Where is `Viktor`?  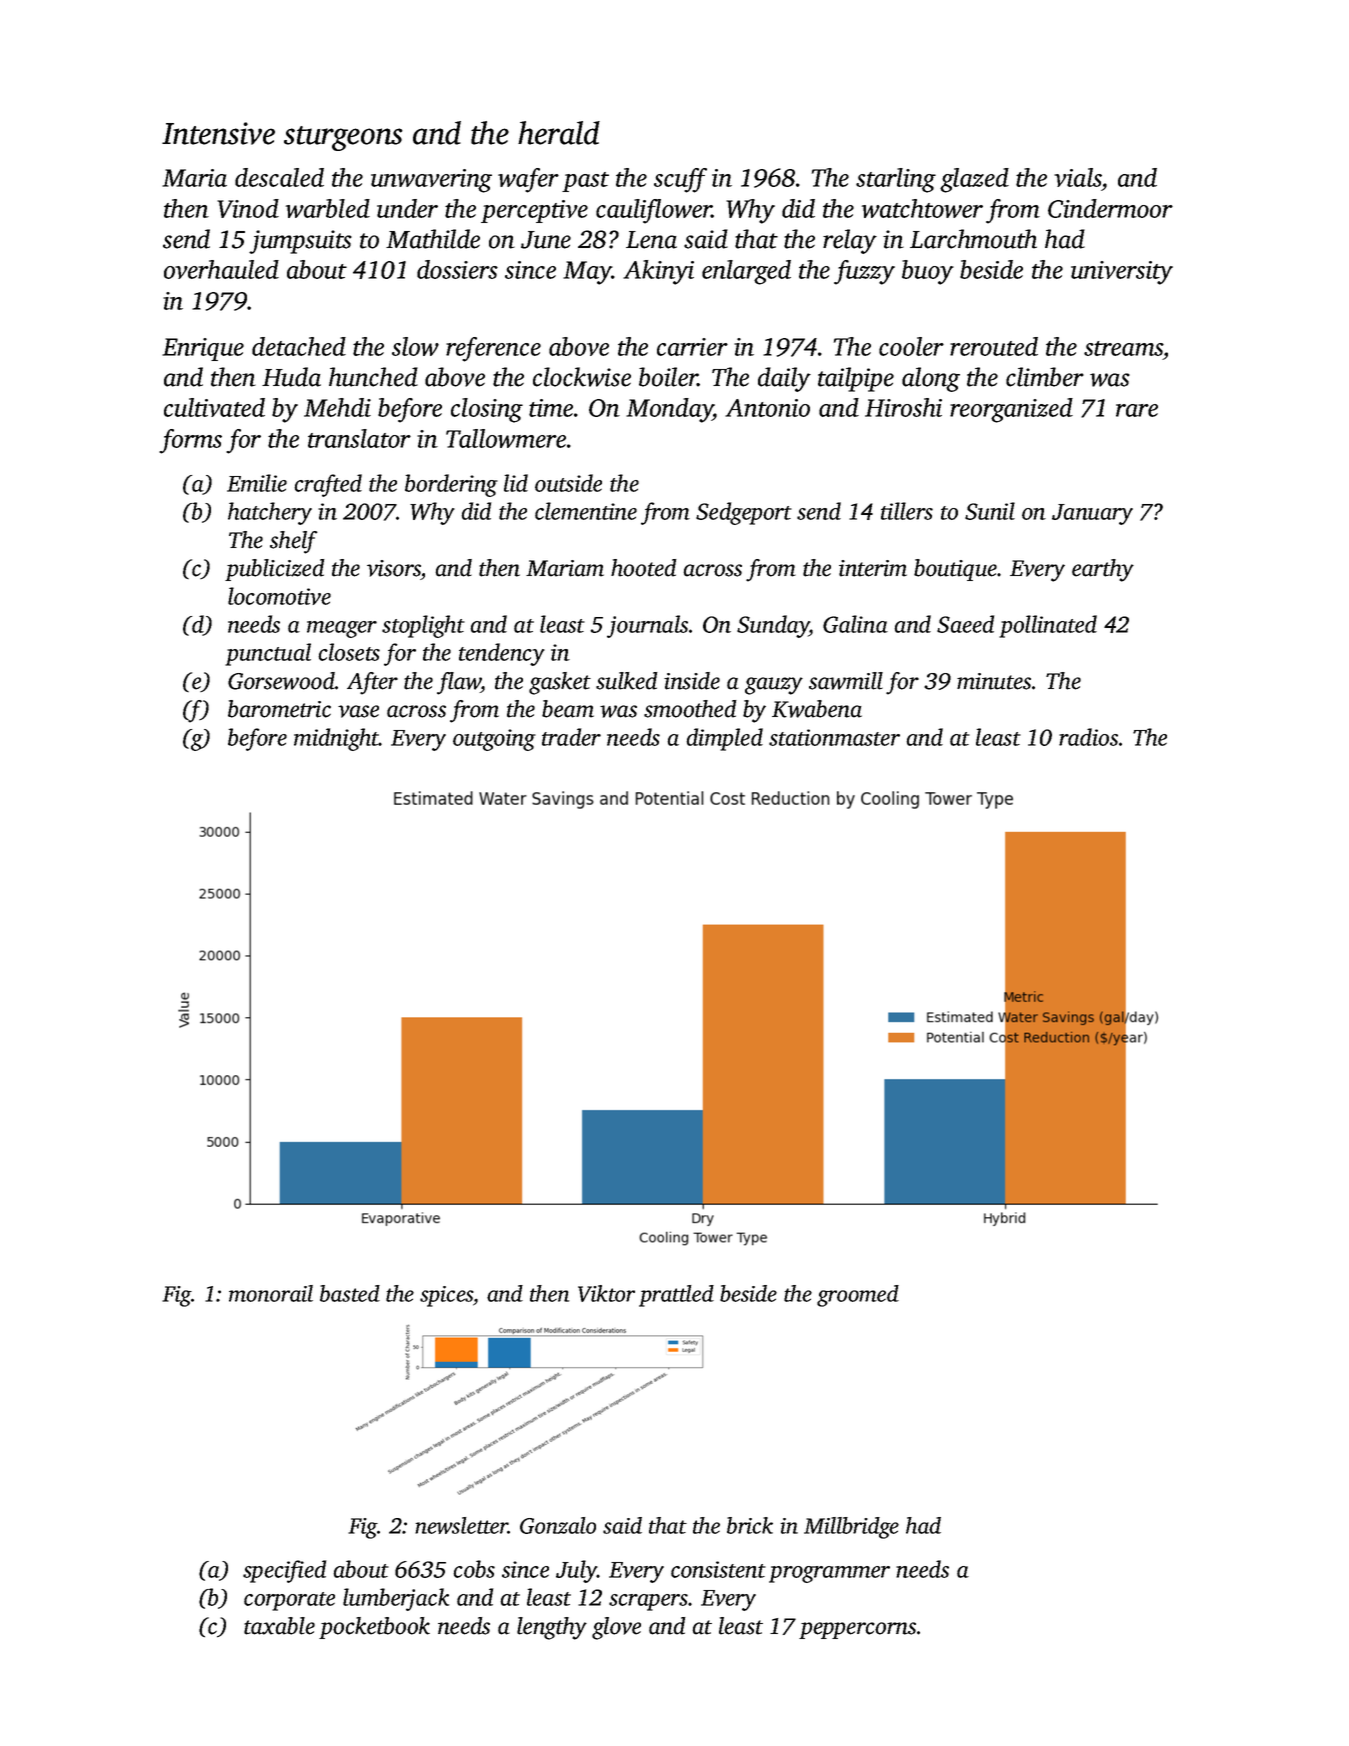
Viktor is located at coordinates (606, 1293).
